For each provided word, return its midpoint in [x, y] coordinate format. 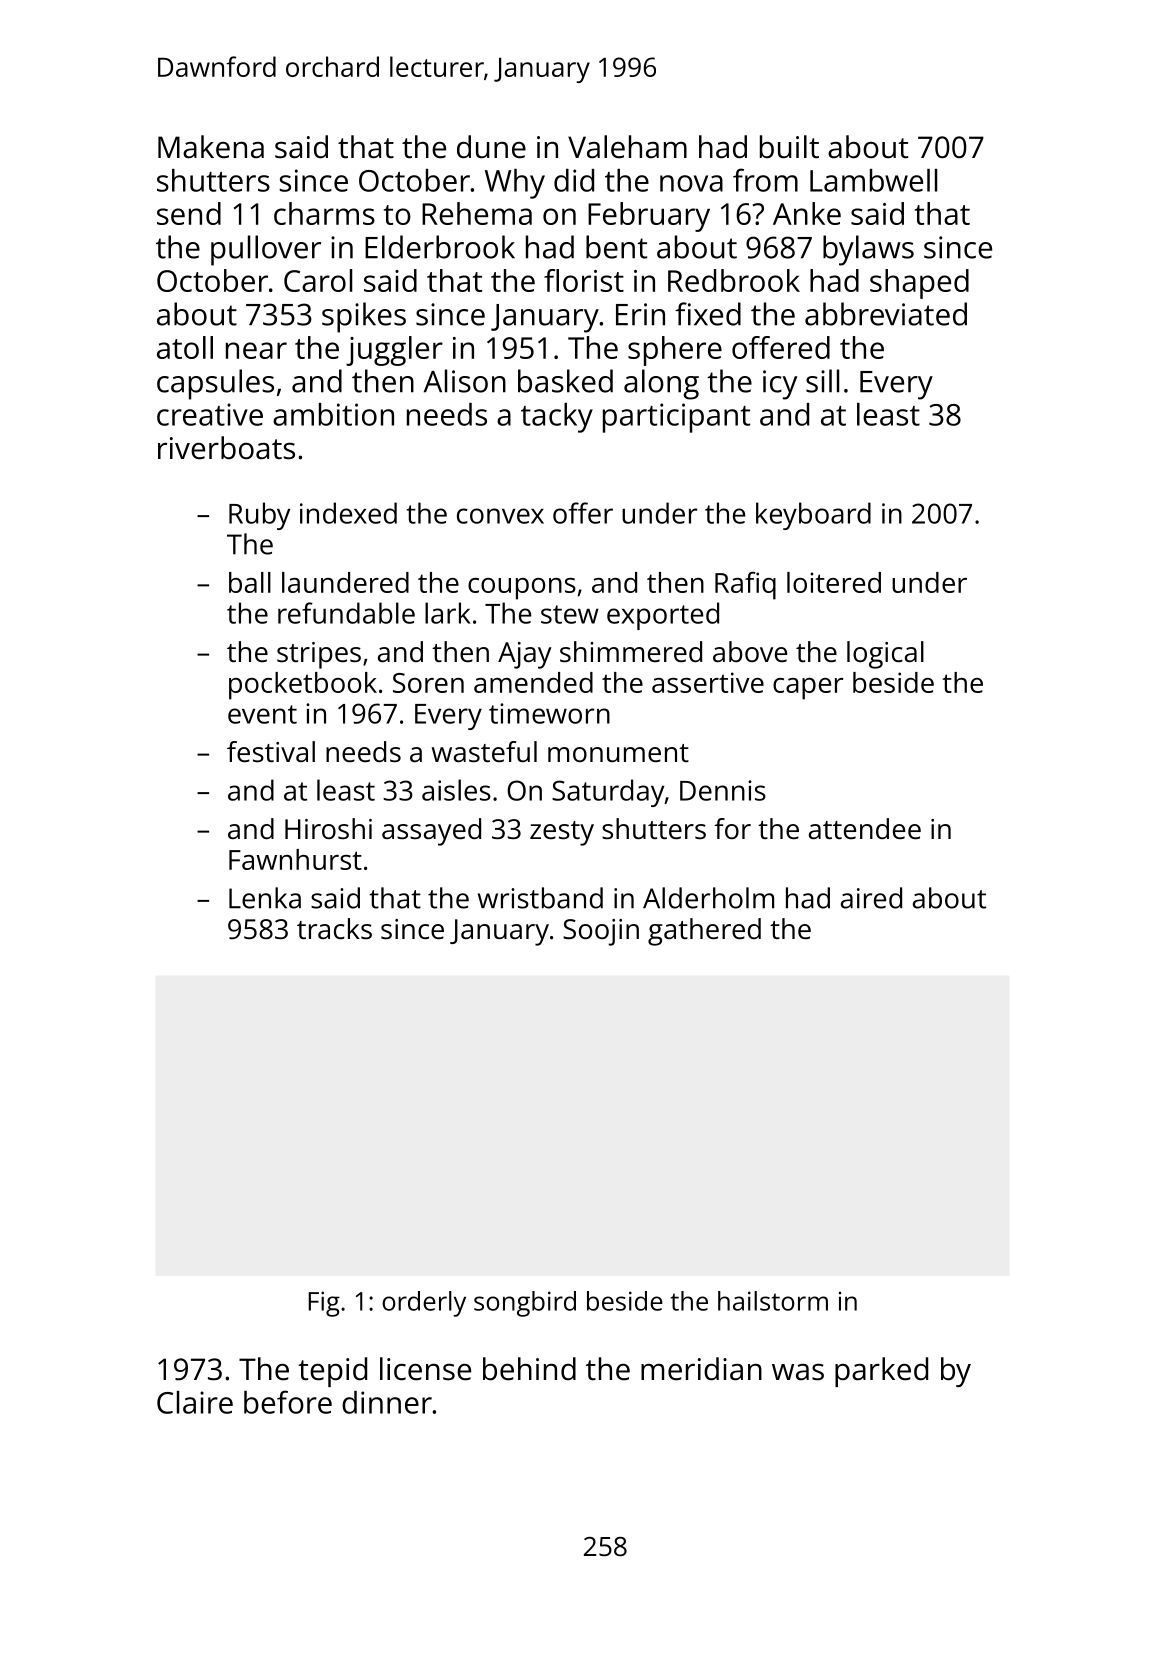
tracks [334, 928]
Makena [211, 147]
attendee [865, 829]
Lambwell [873, 180]
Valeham [627, 147]
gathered [704, 932]
